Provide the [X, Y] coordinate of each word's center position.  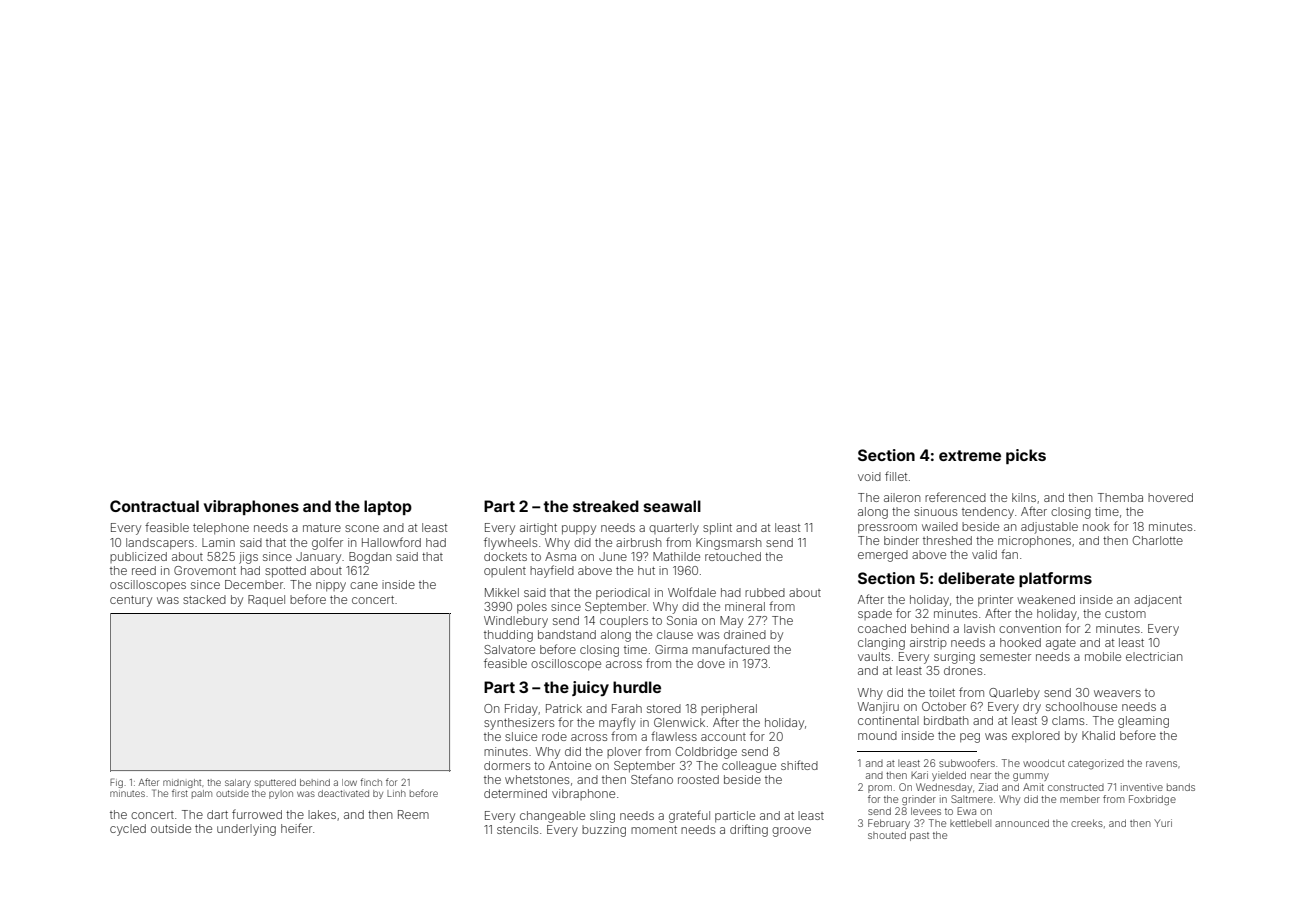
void [869, 476]
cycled [128, 830]
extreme [970, 455]
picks [1026, 456]
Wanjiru [878, 708]
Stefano [652, 779]
